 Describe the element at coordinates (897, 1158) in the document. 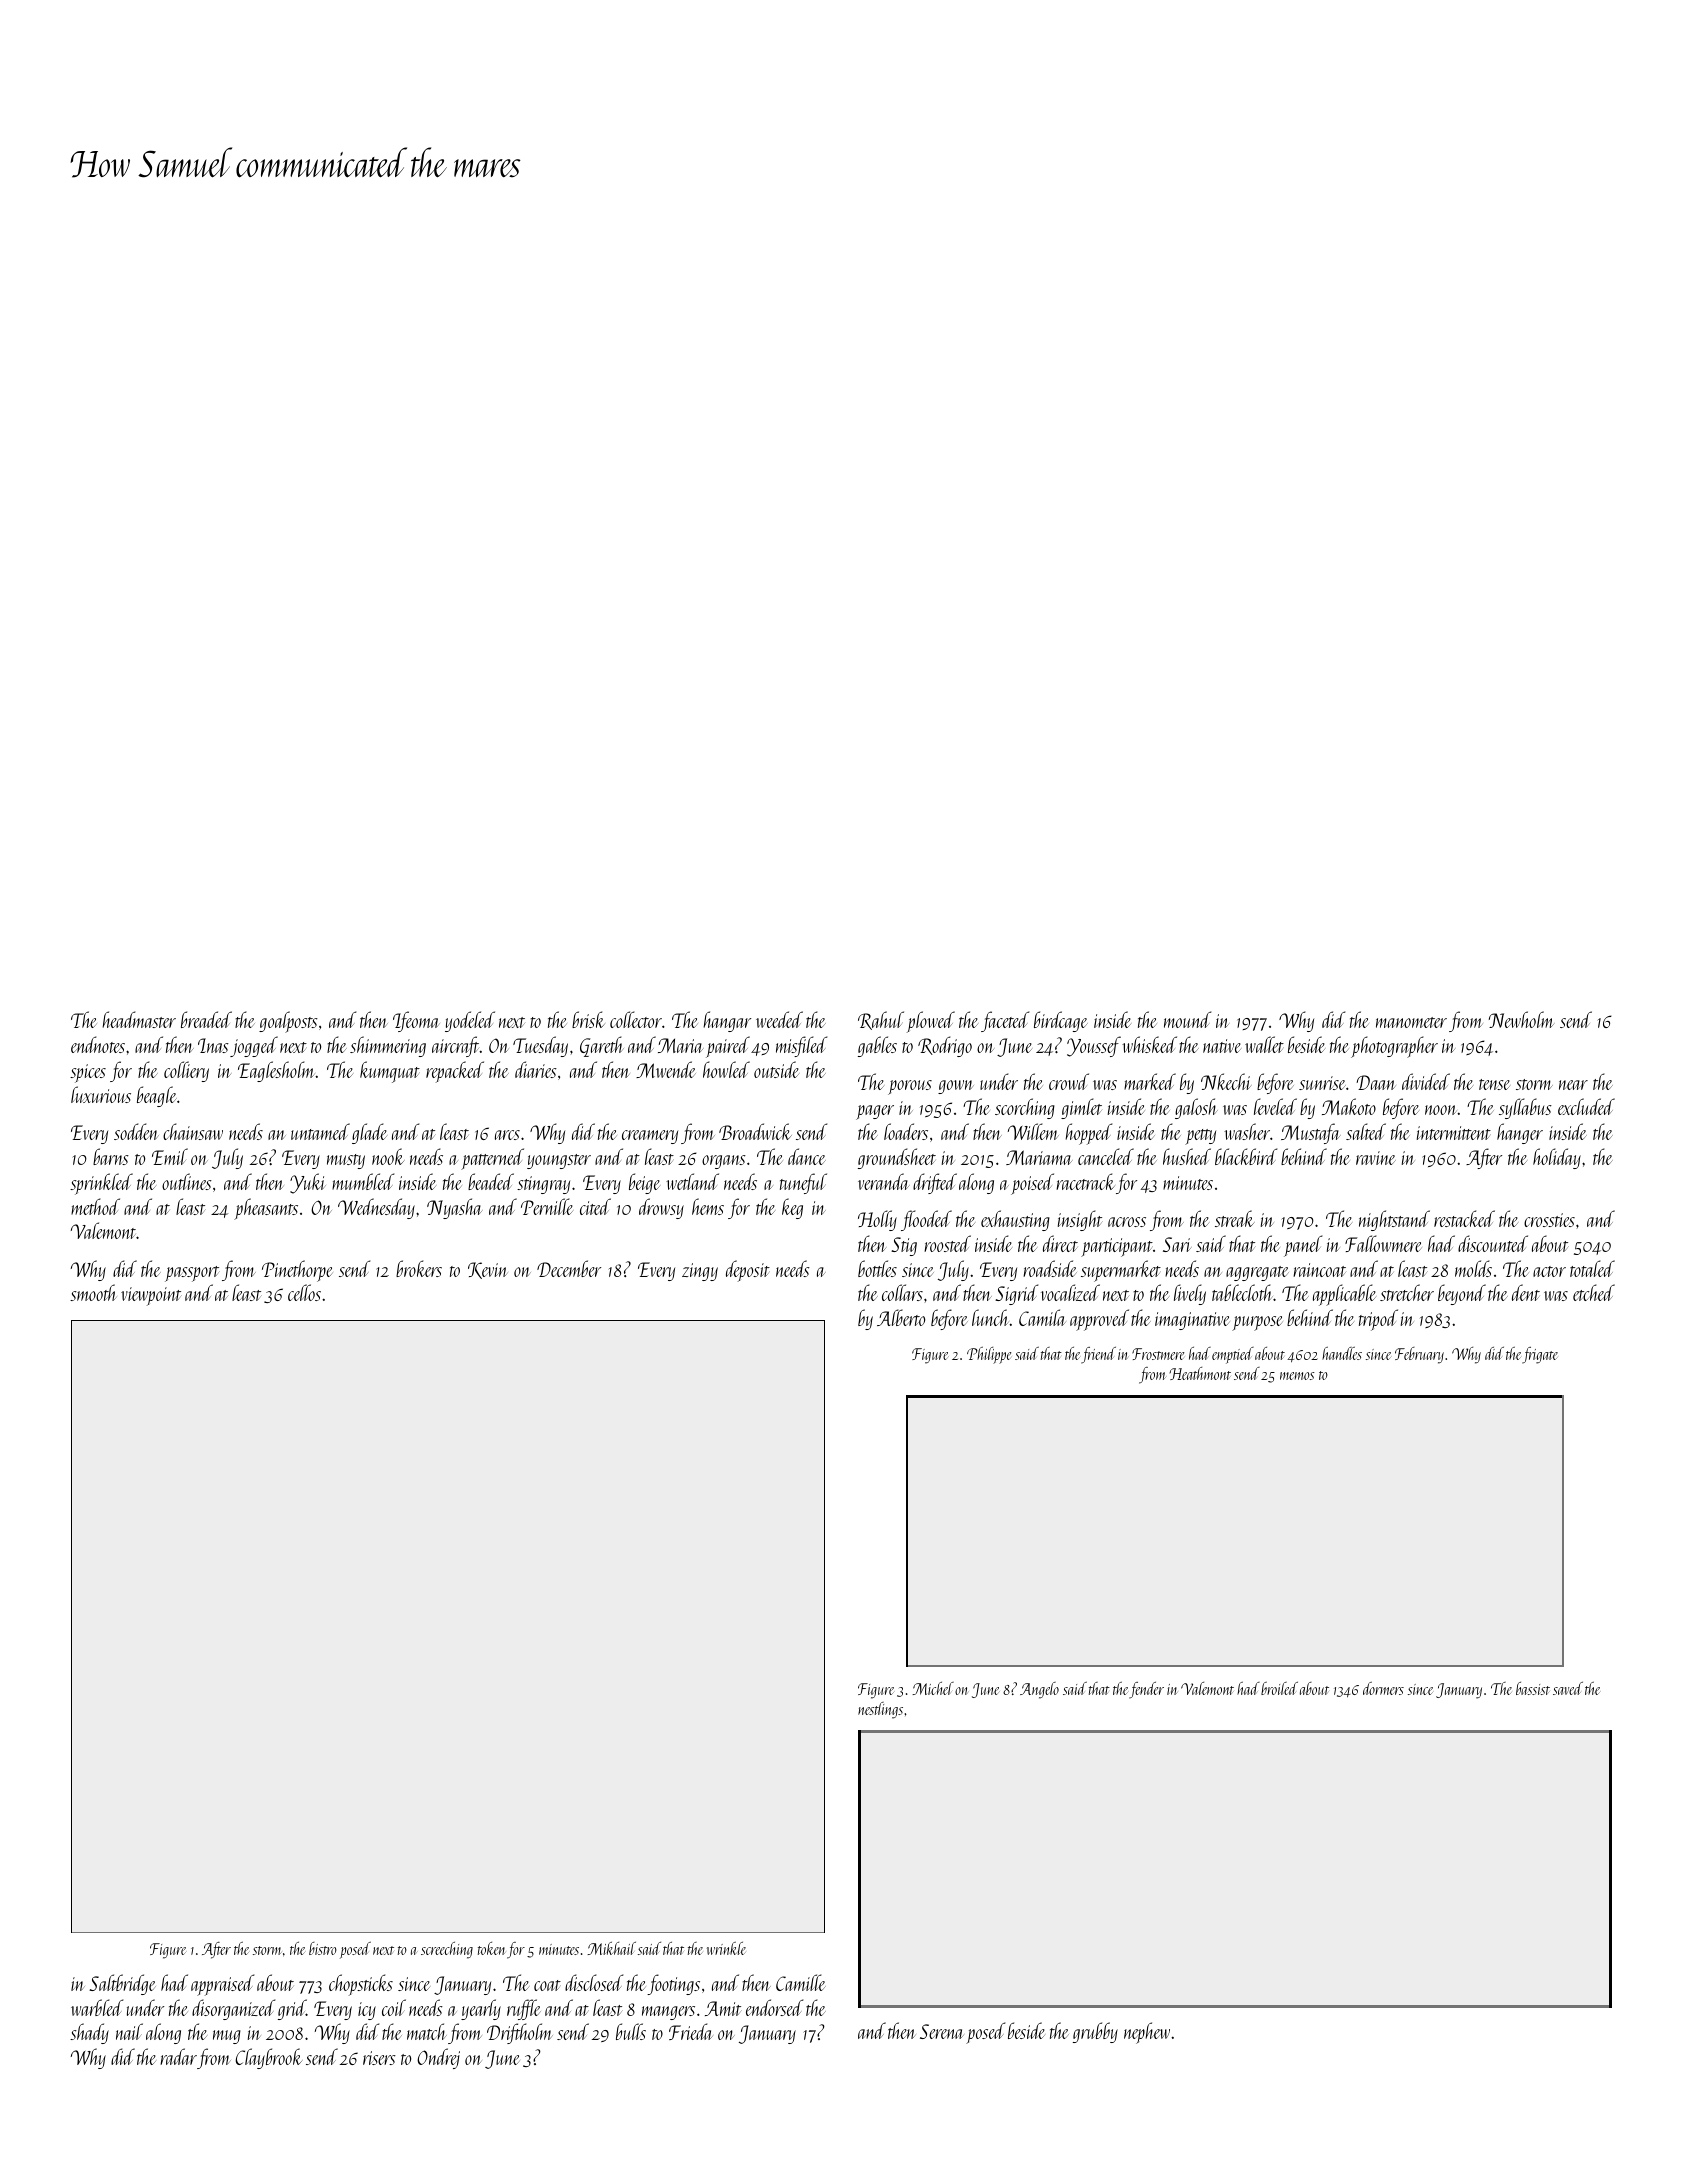

I see `groundsheet` at that location.
